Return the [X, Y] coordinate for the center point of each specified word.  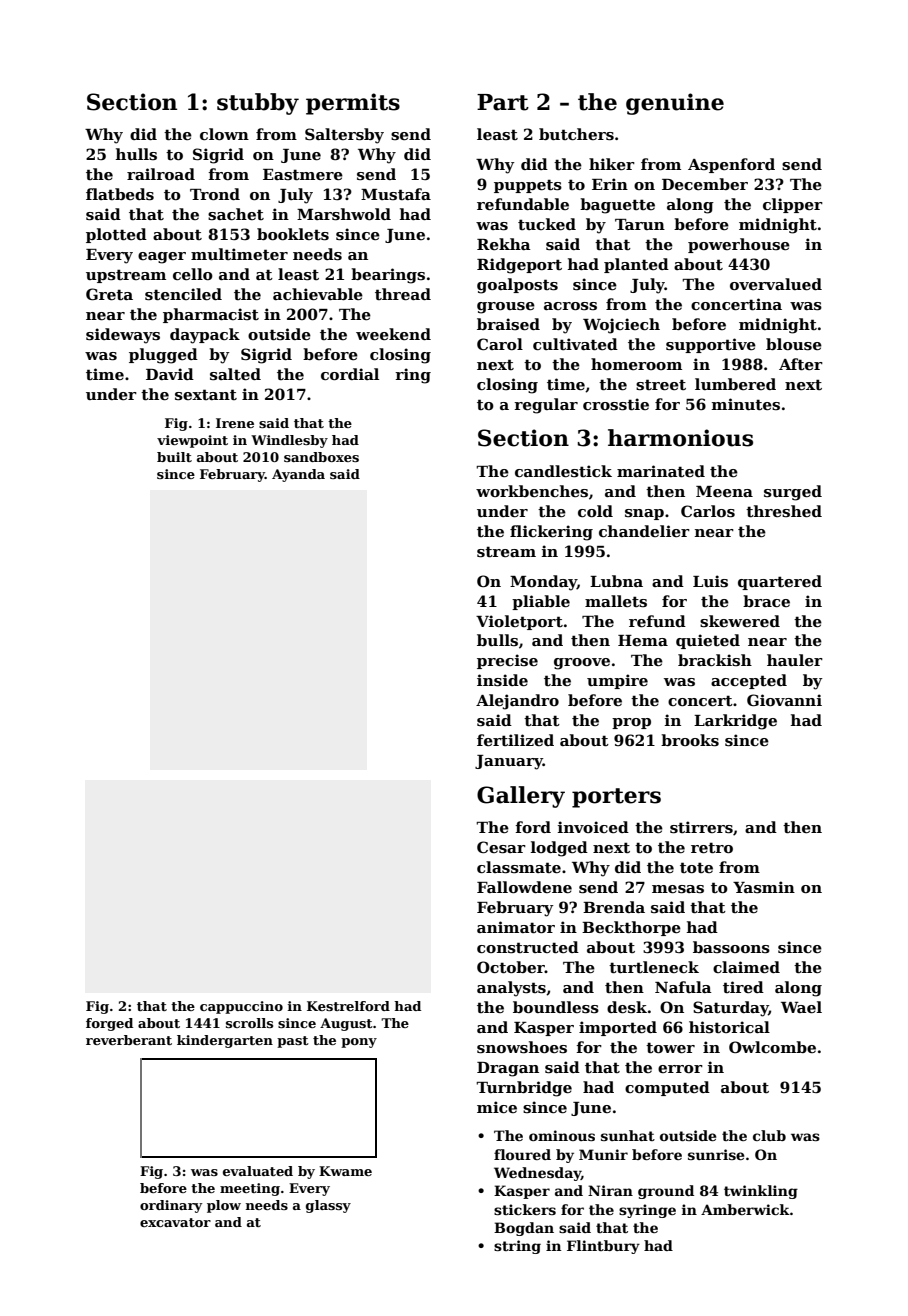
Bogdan [524, 1229]
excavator [175, 1222]
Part [503, 102]
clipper [793, 205]
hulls [136, 154]
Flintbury [603, 1247]
